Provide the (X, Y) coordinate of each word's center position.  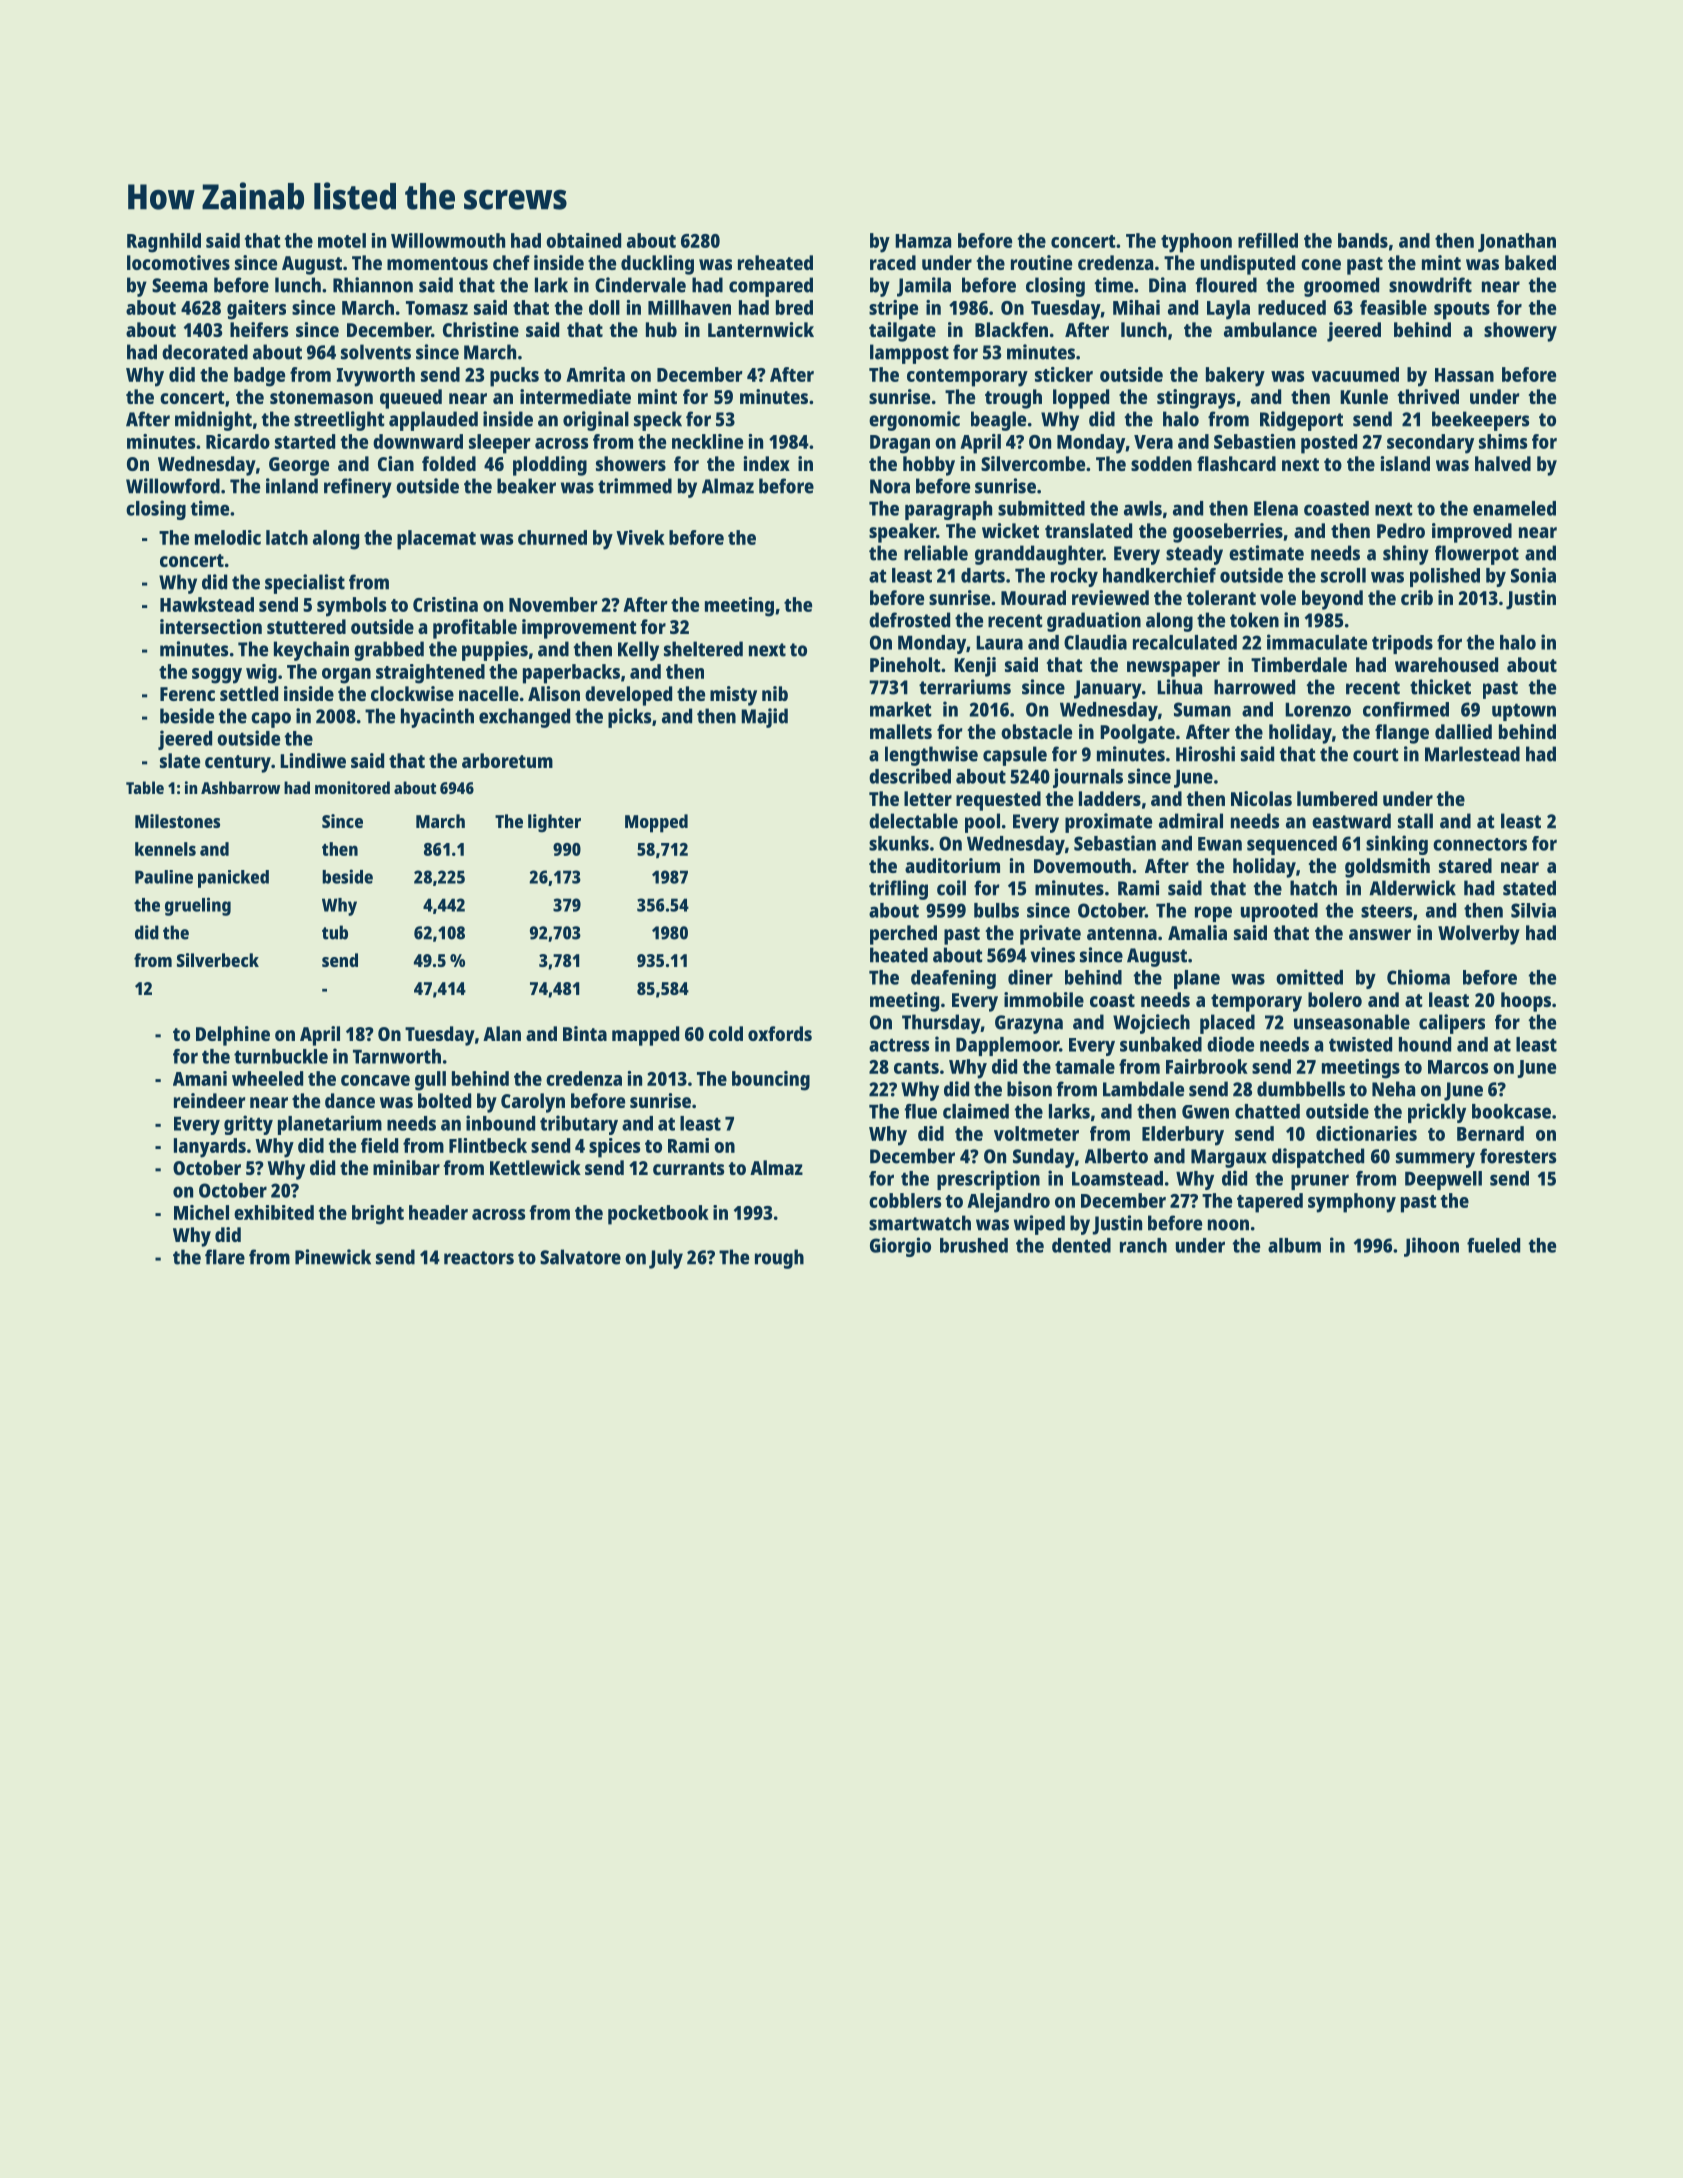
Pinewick (333, 1257)
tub (335, 932)
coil (951, 888)
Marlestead (1472, 754)
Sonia (1533, 575)
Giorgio (900, 1247)
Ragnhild (164, 243)
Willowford (173, 486)
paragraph (948, 510)
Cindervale (640, 285)
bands (1363, 240)
